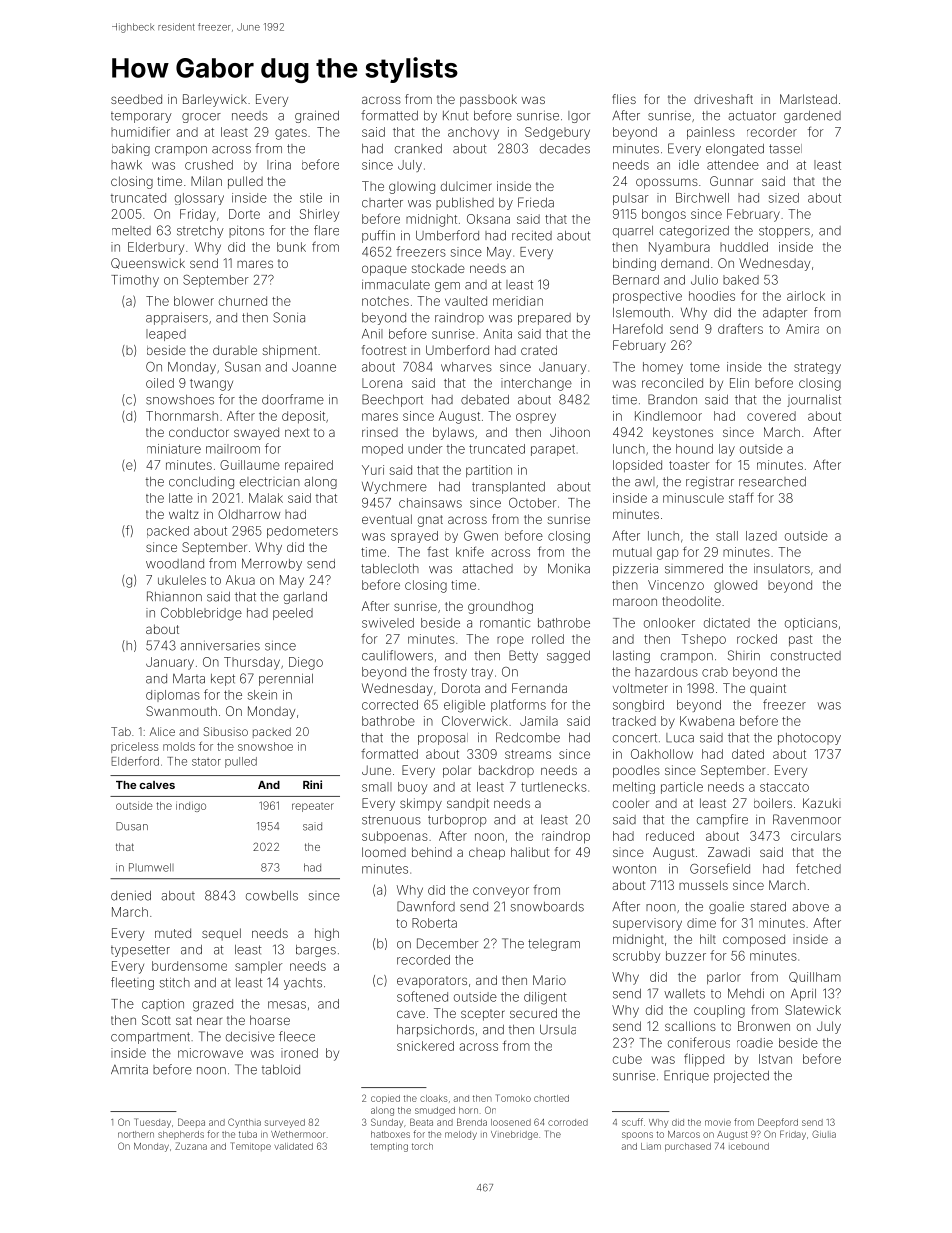 Image resolution: width=952 pixels, height=1233 pixels. What do you see at coordinates (810, 907) in the document?
I see `above` at bounding box center [810, 907].
